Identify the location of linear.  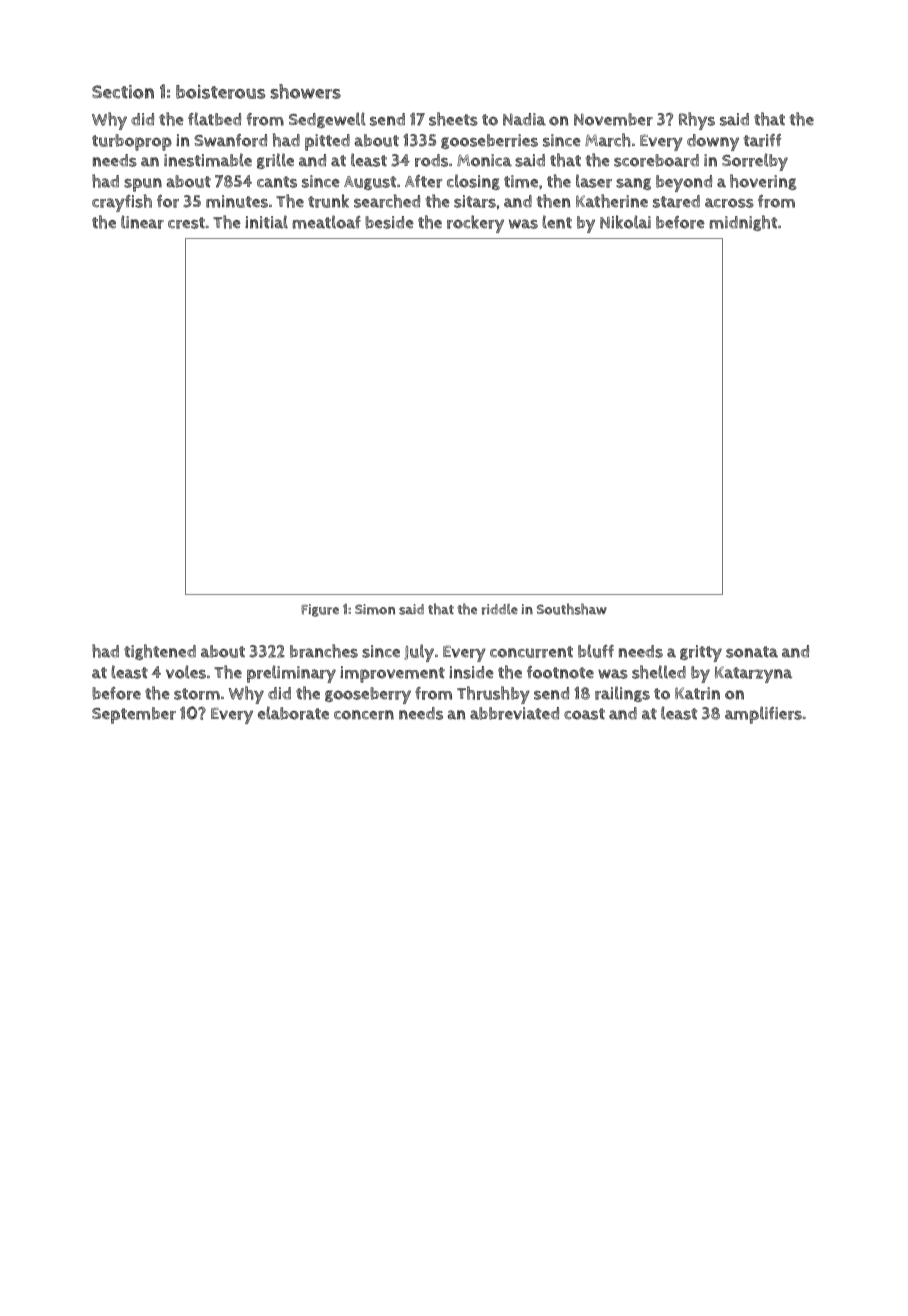
(142, 222).
